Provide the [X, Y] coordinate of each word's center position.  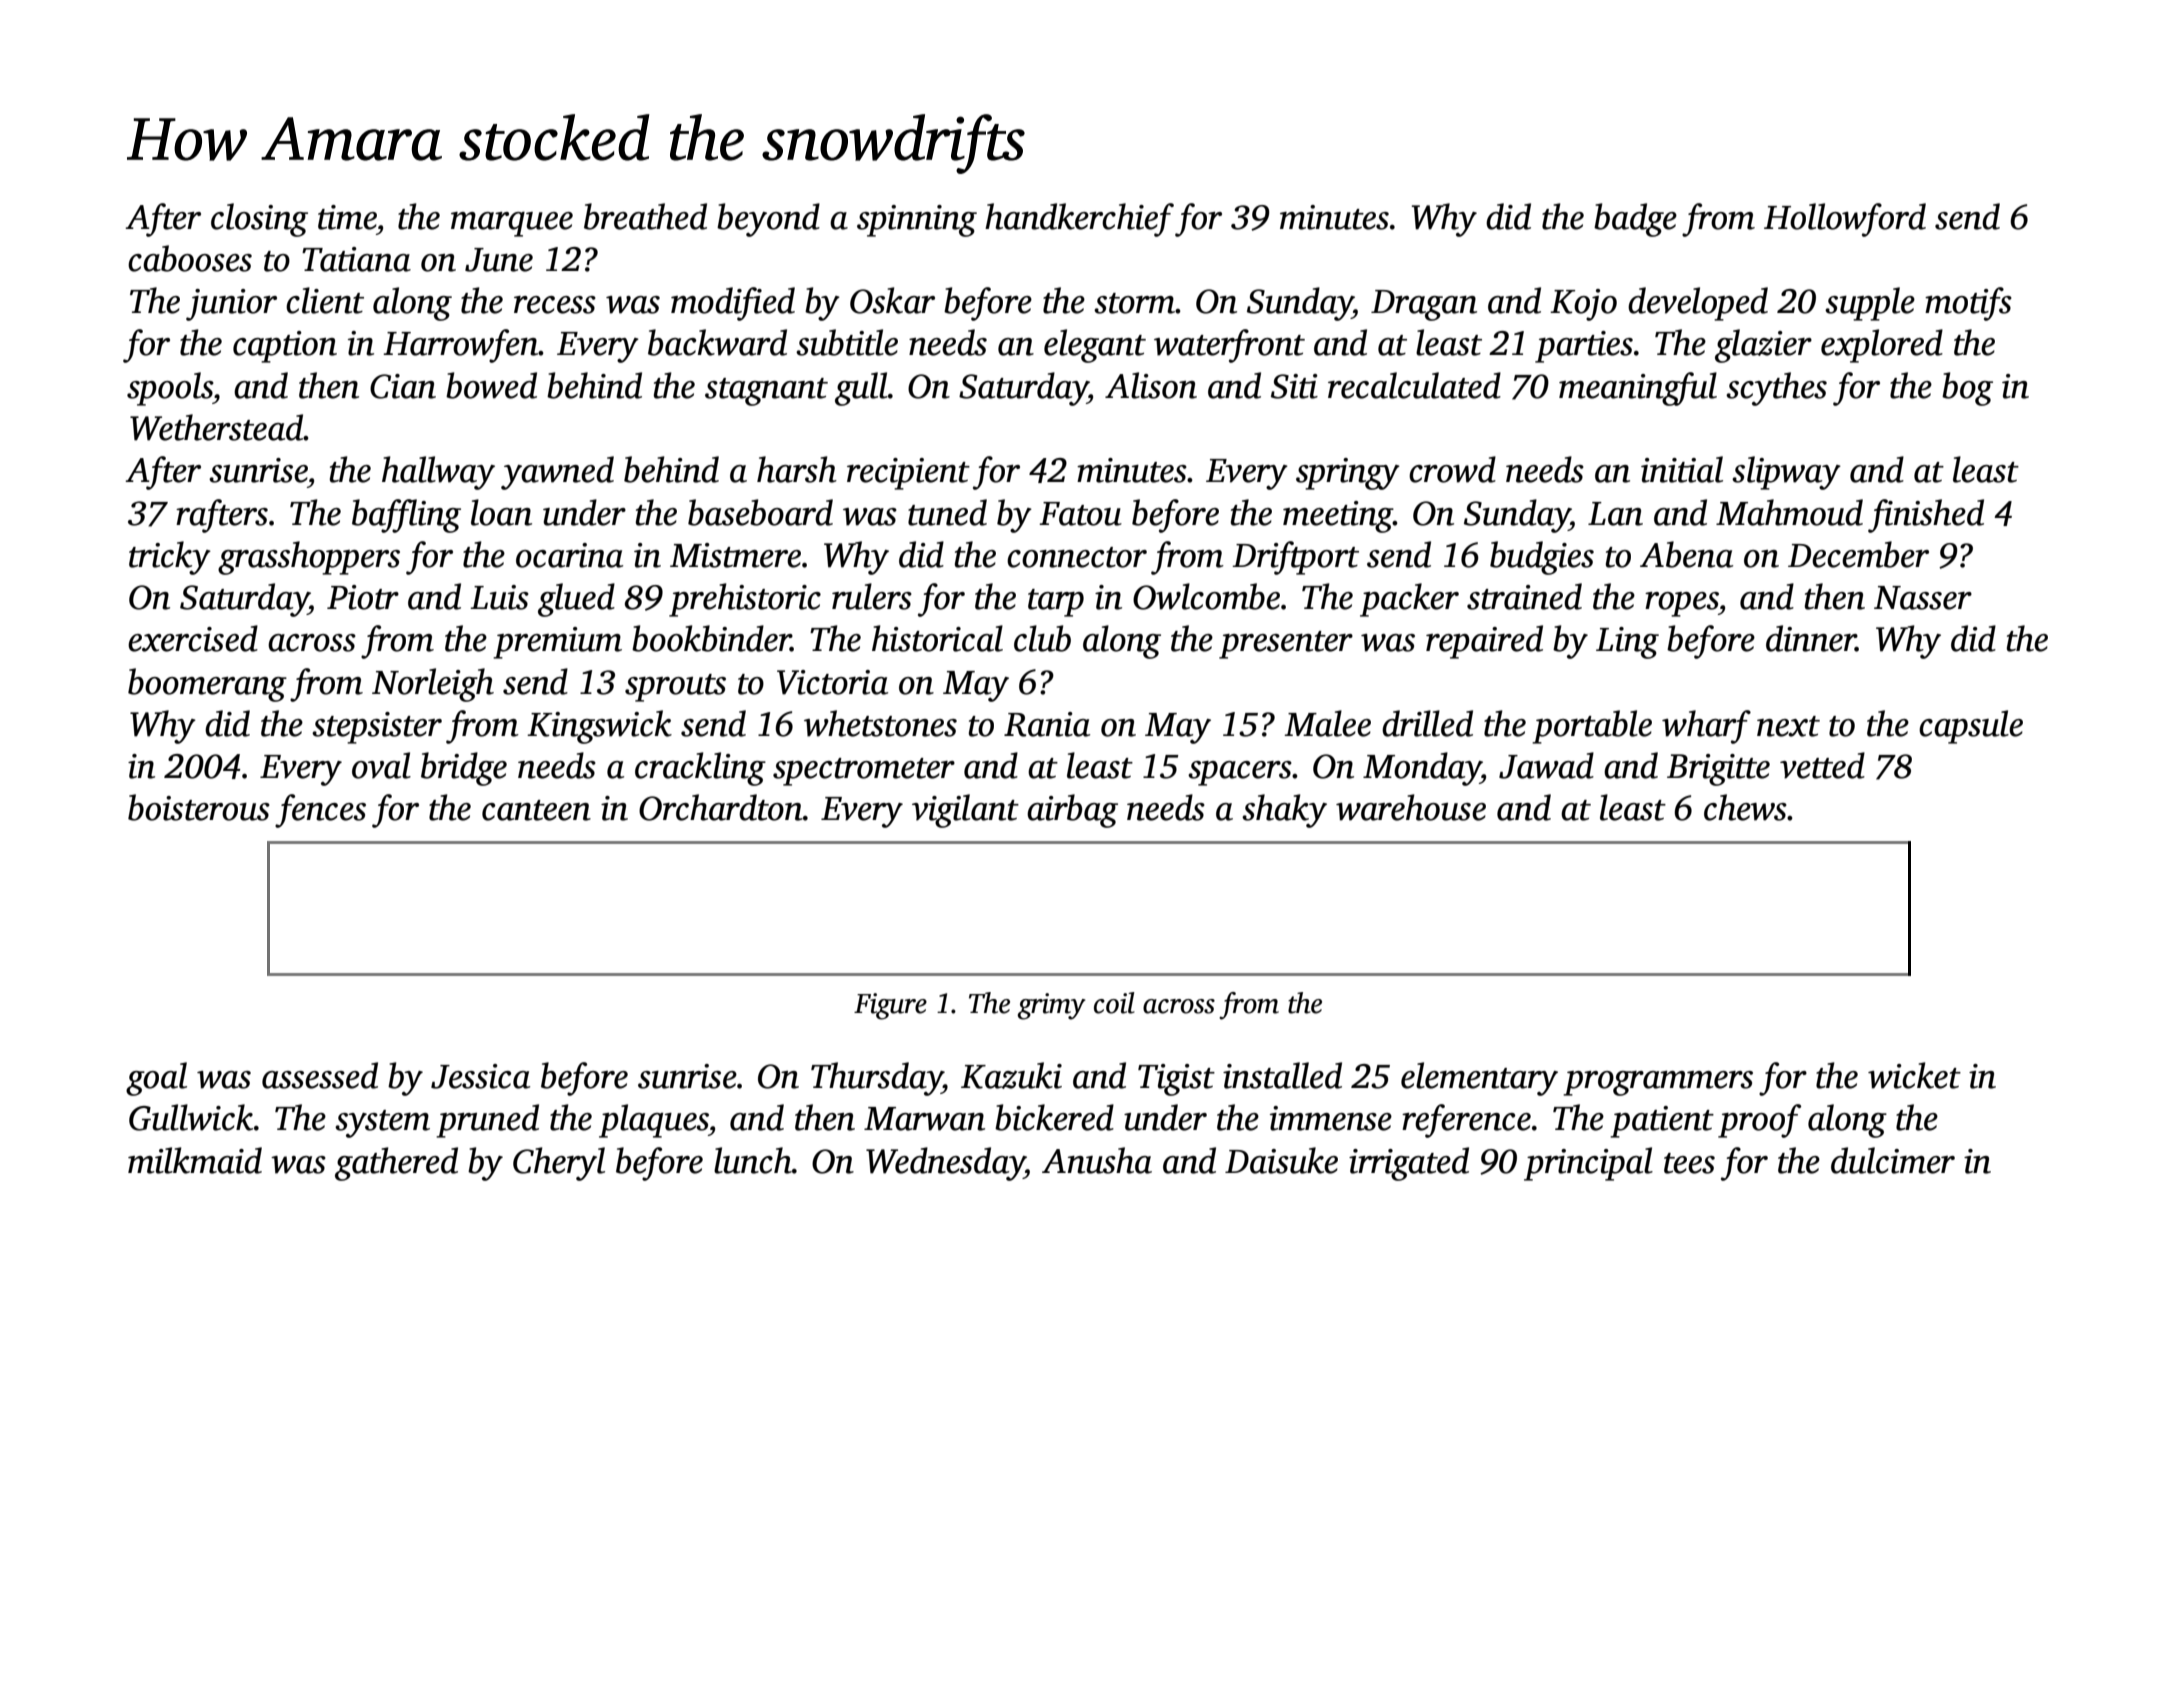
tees [1689, 1163]
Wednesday [945, 1164]
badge [1635, 220]
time [347, 217]
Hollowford [1845, 220]
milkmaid [195, 1160]
